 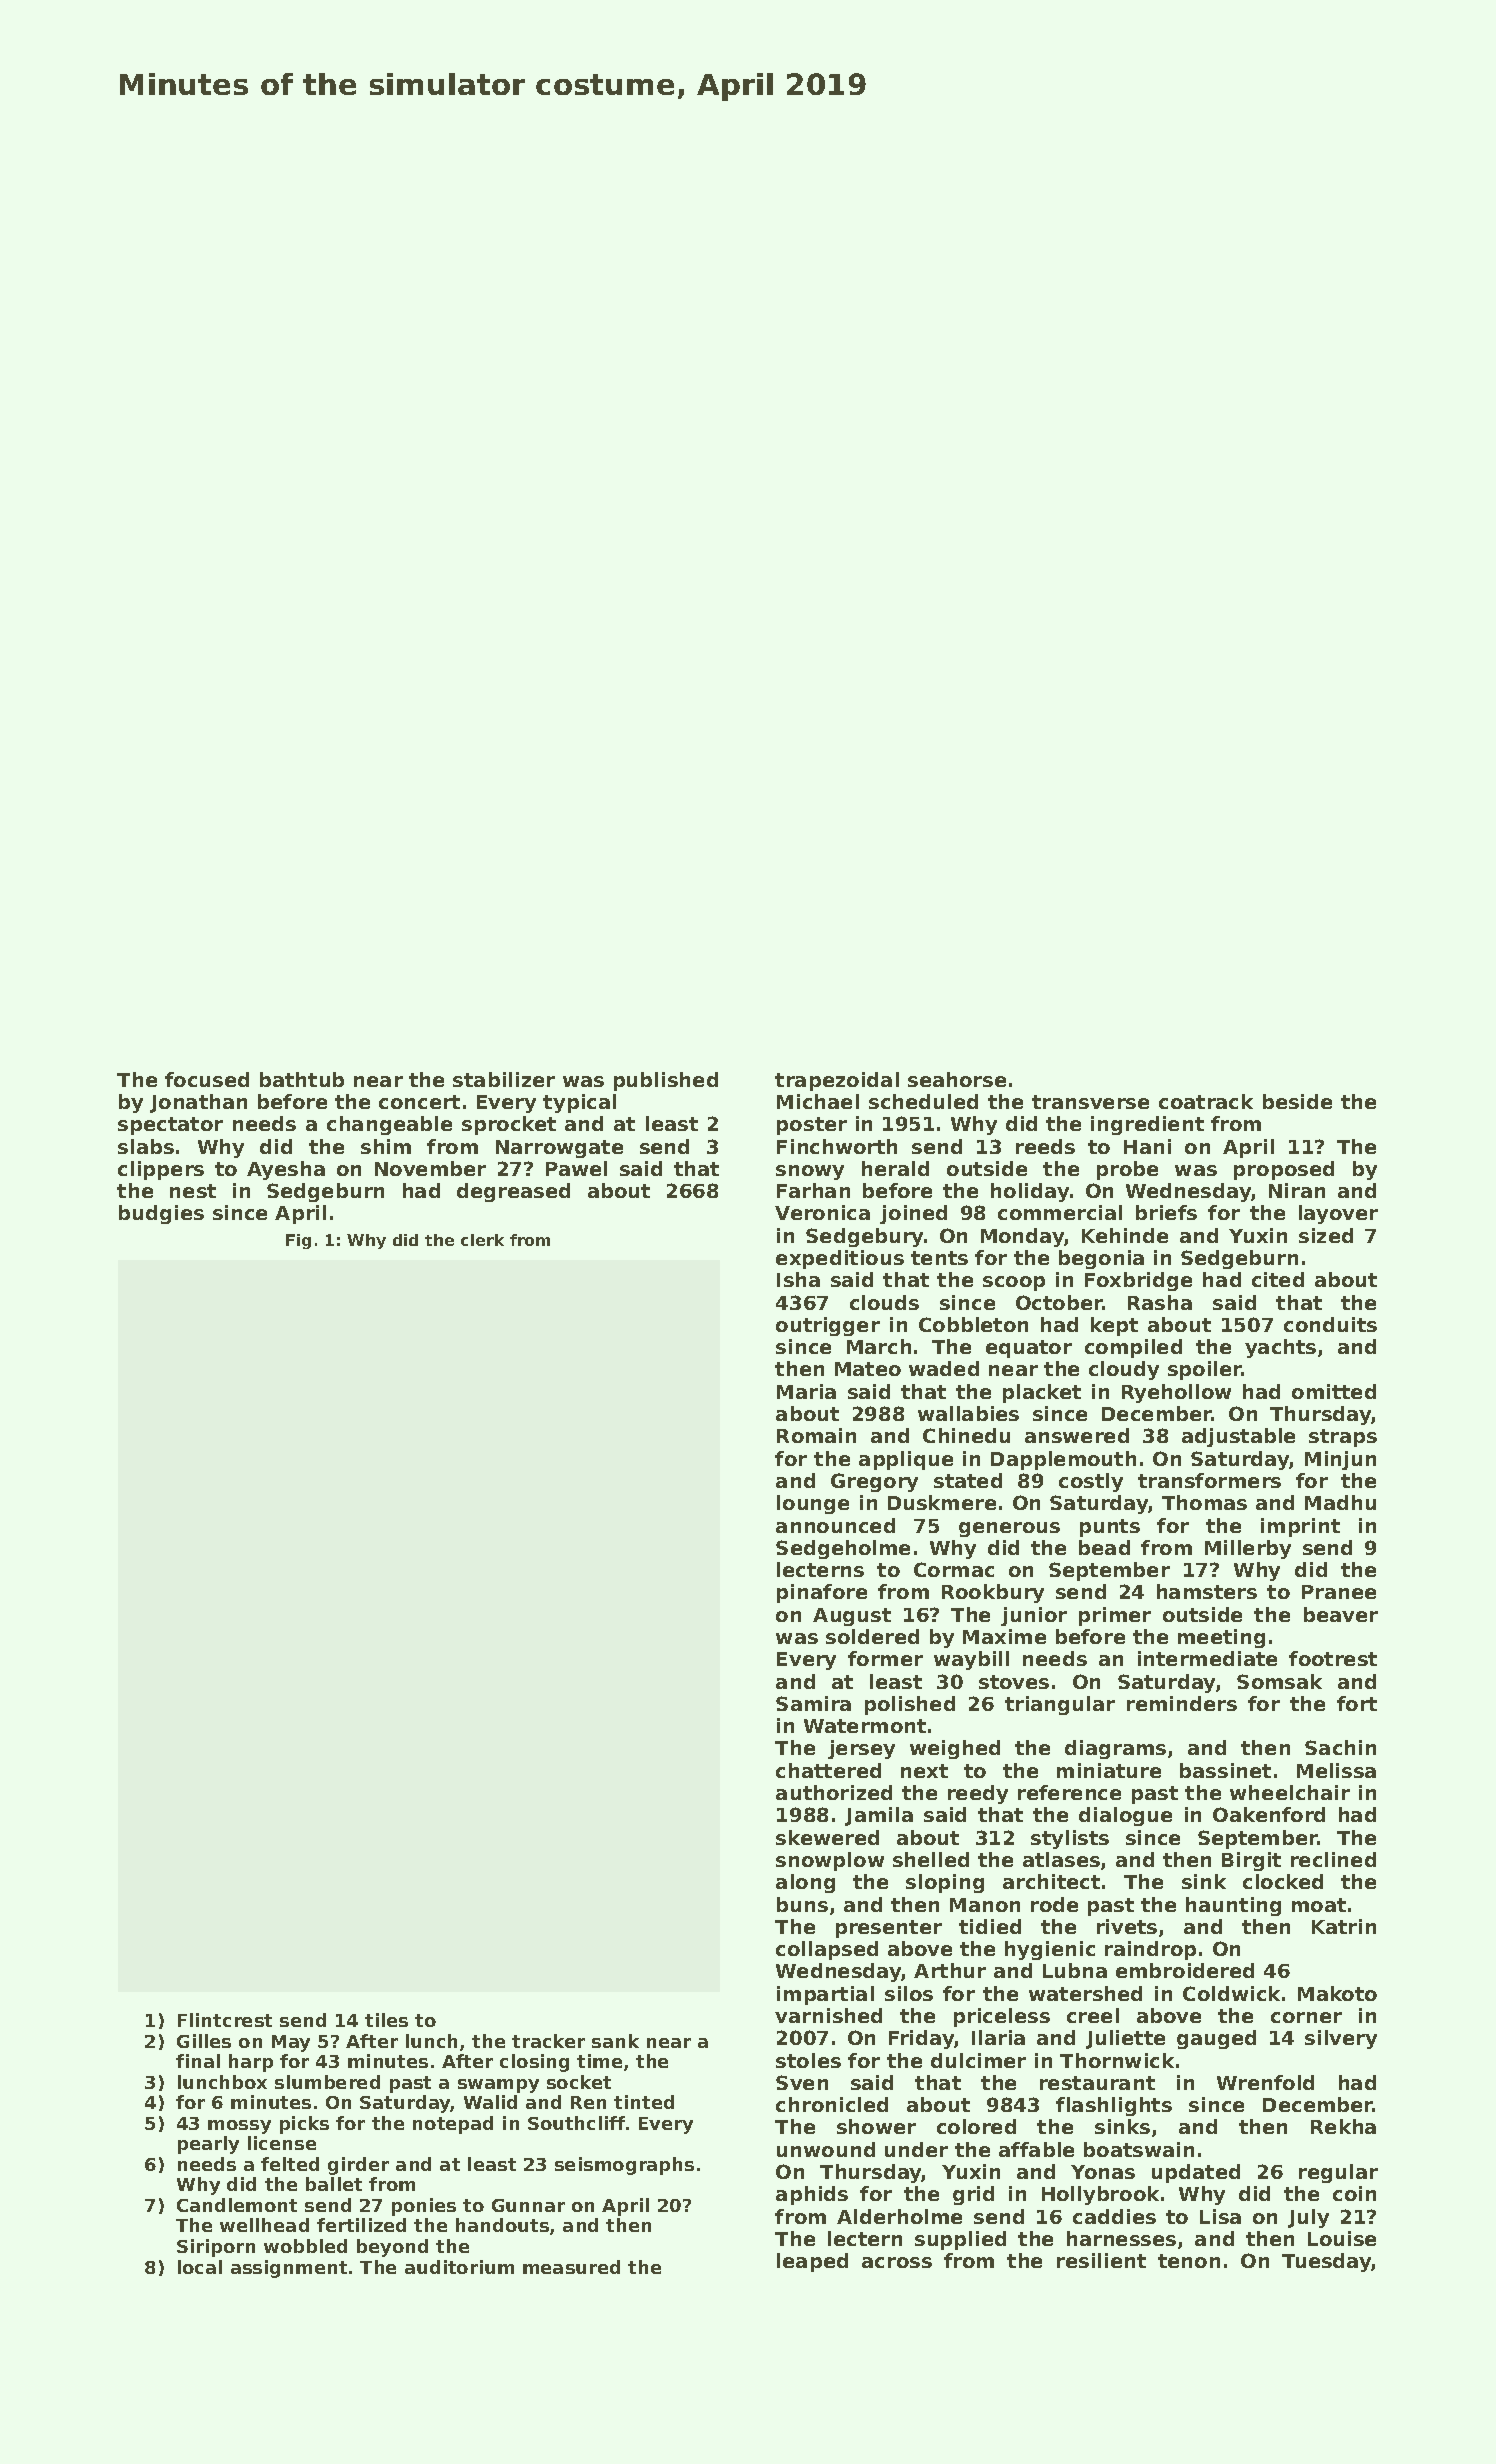 I want to click on Jonathan, so click(x=198, y=1103).
